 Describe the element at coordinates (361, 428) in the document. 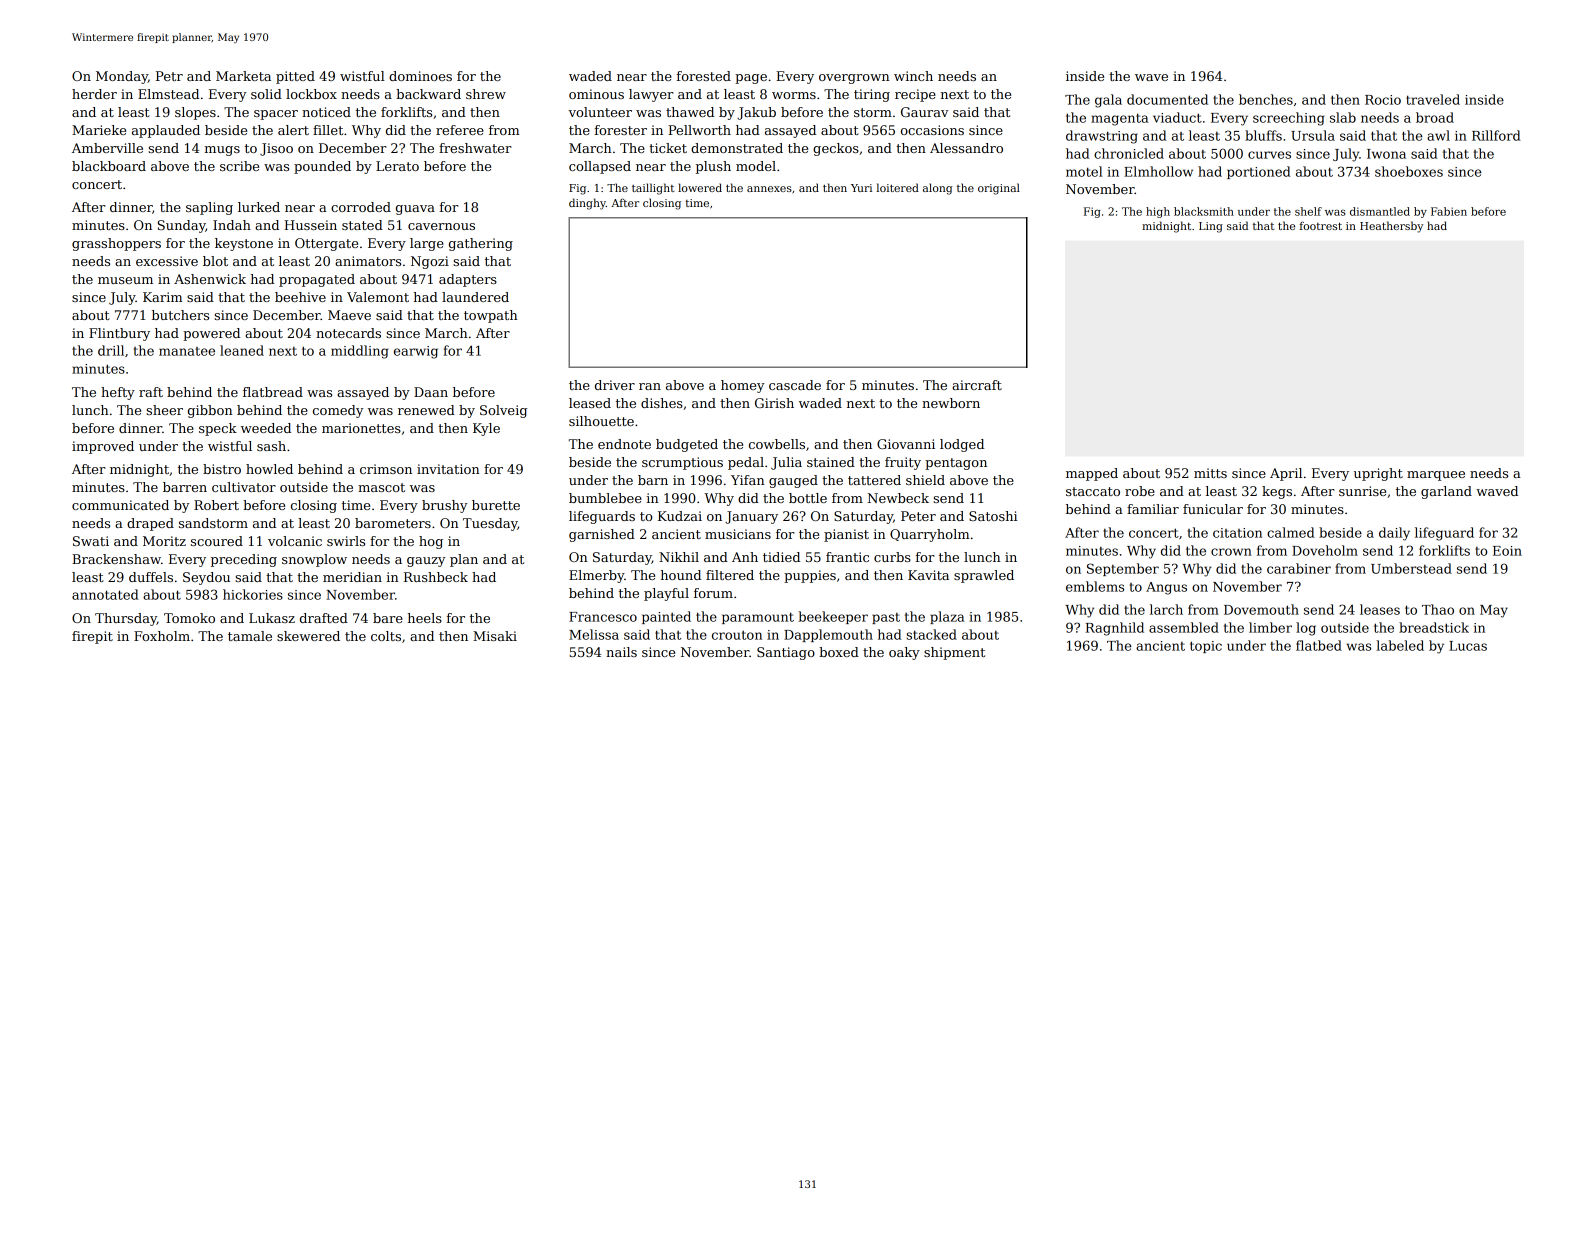

I see `marionettes` at that location.
